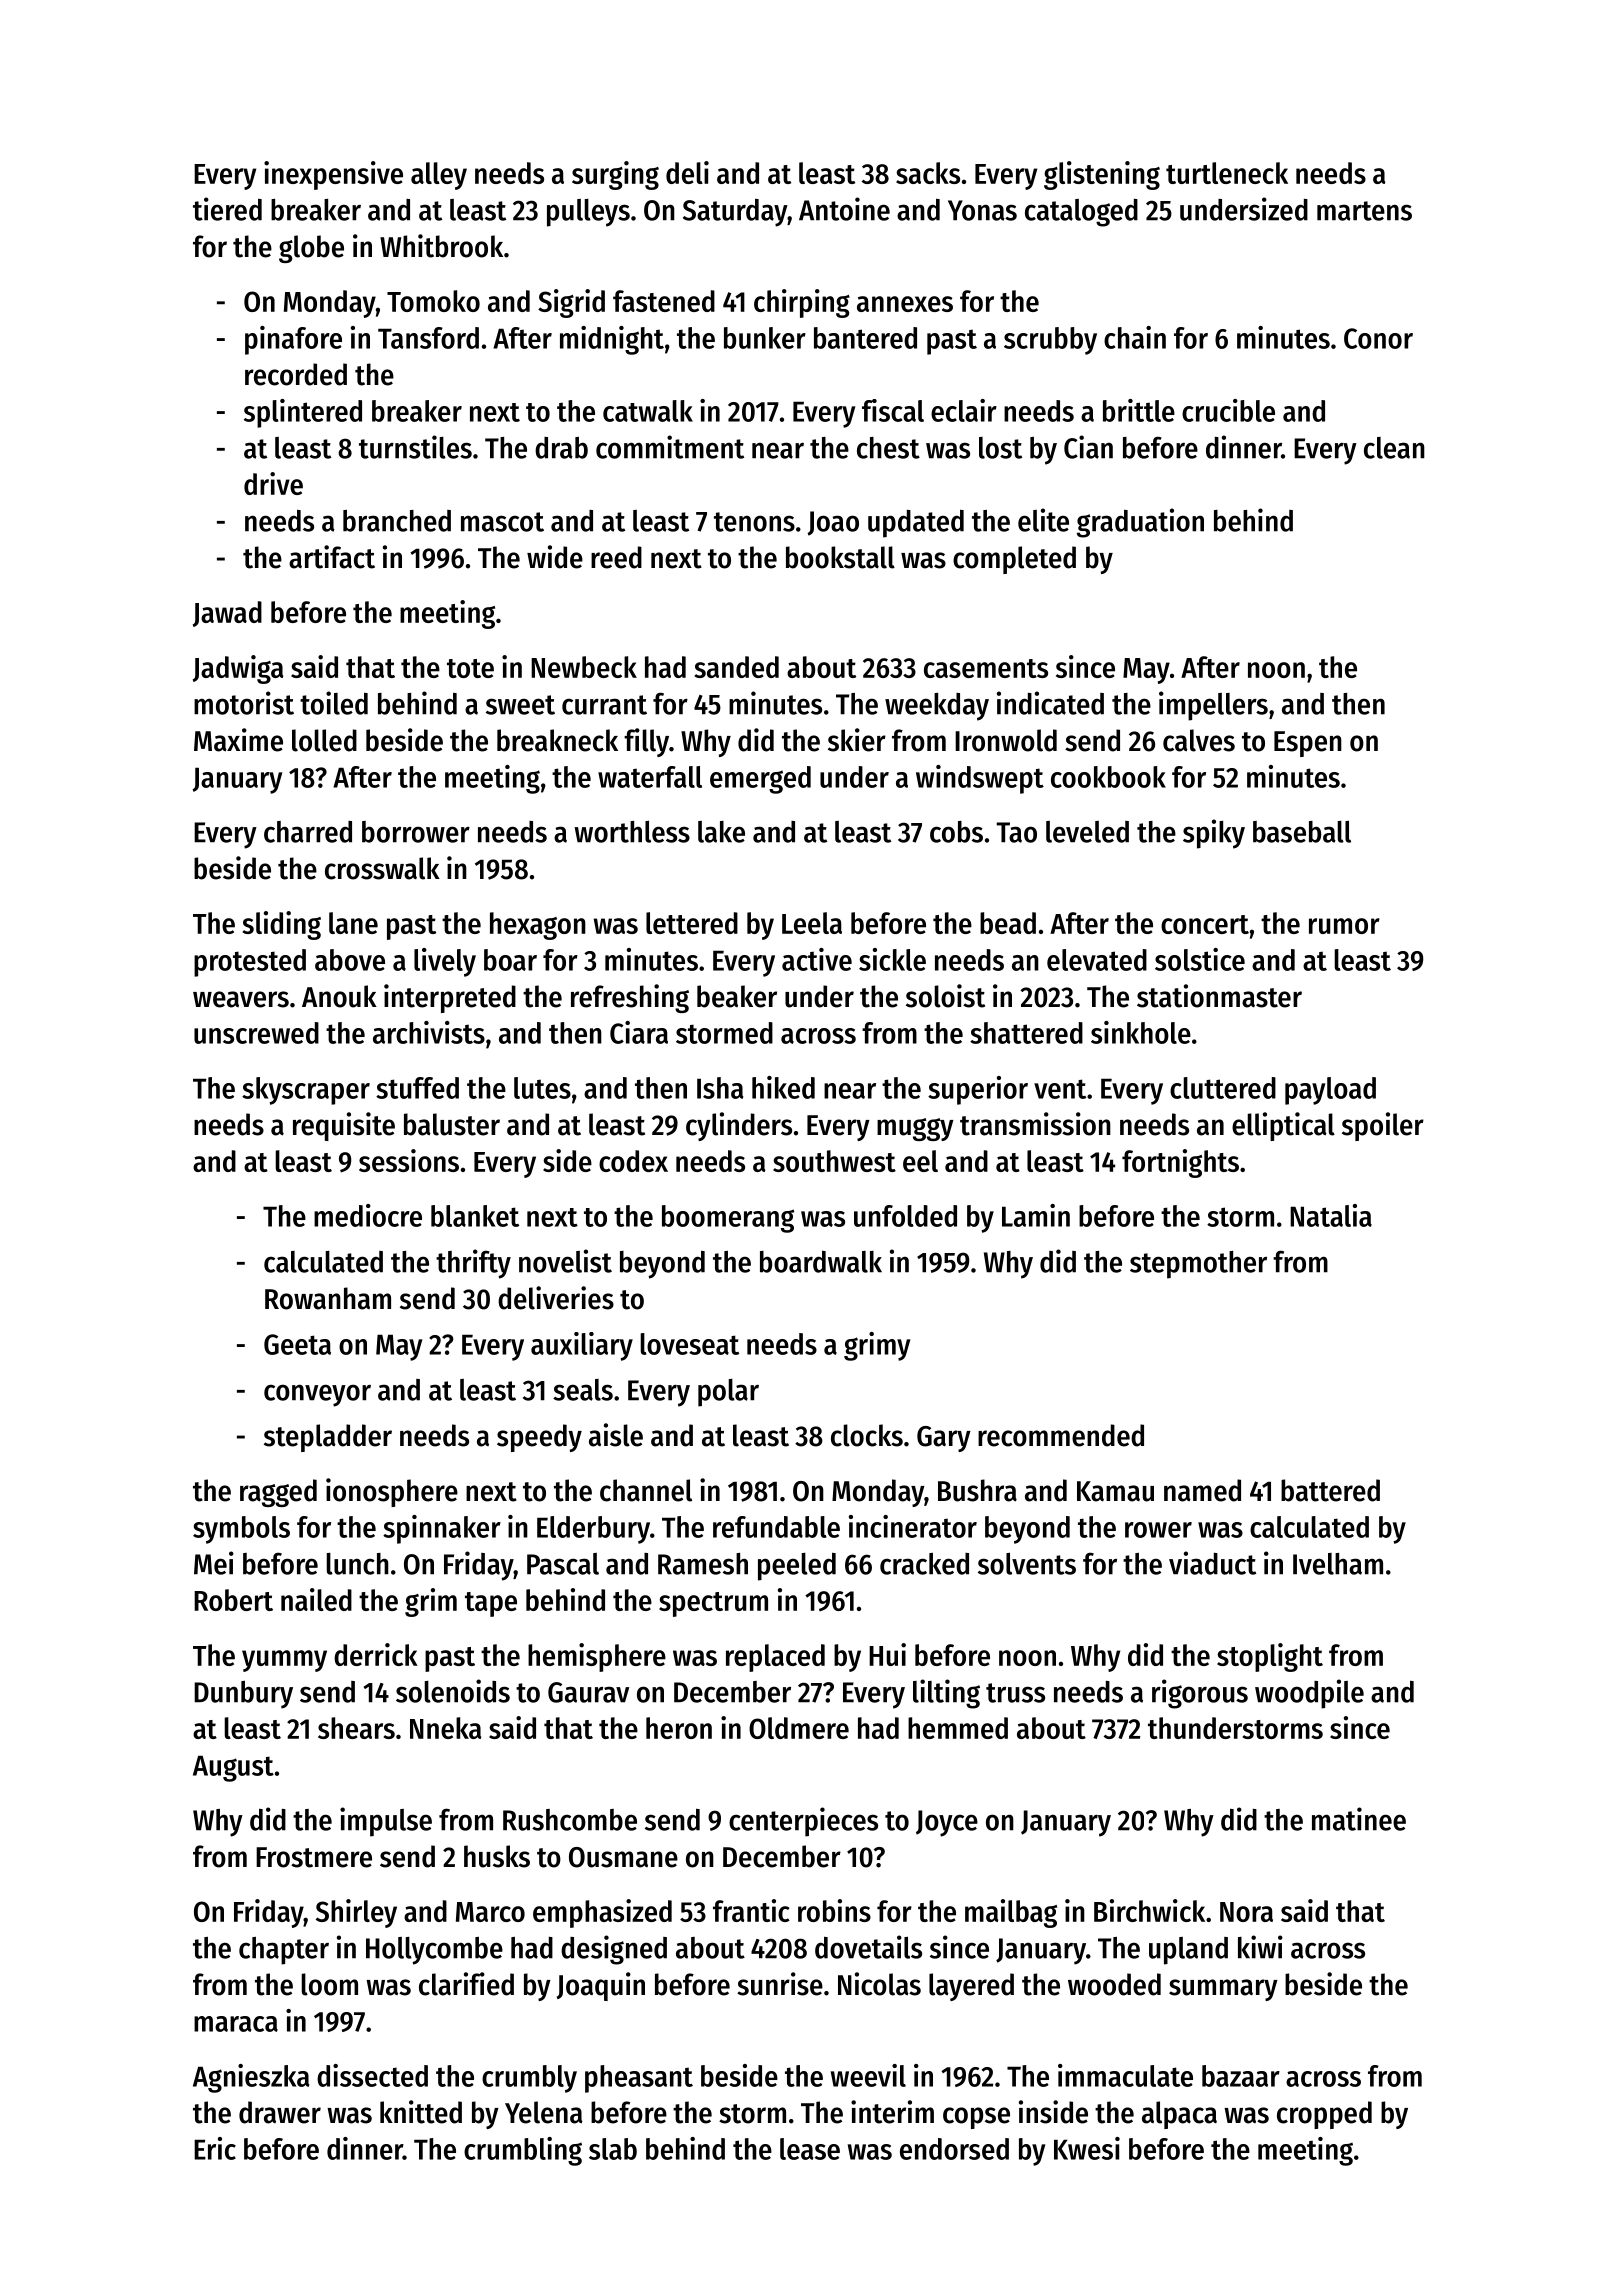 This page has width=1620, height=2292. What do you see at coordinates (982, 210) in the page?
I see `Yonas` at bounding box center [982, 210].
